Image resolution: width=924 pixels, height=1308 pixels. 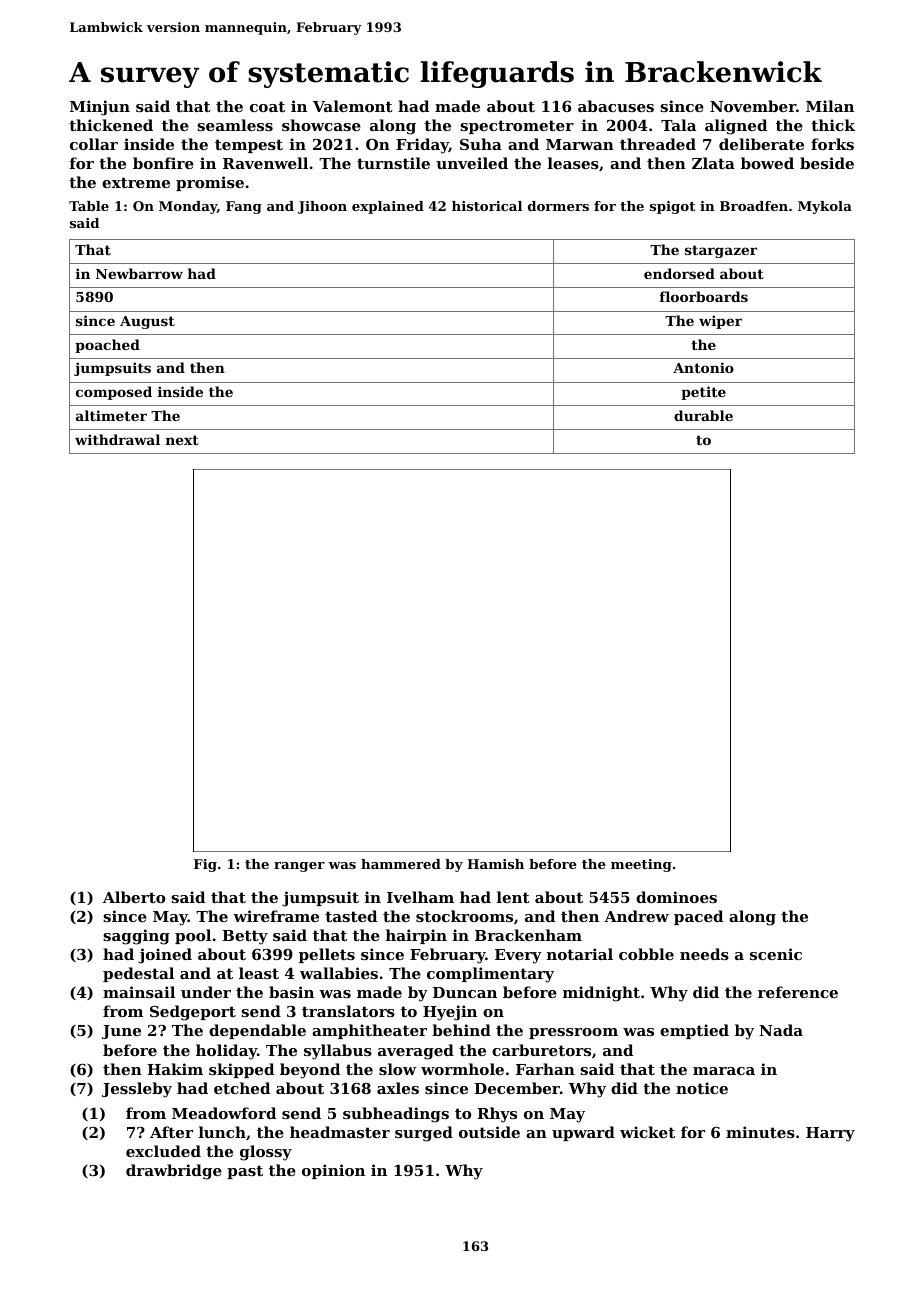 What do you see at coordinates (721, 251) in the screenshot?
I see `stargazer` at bounding box center [721, 251].
